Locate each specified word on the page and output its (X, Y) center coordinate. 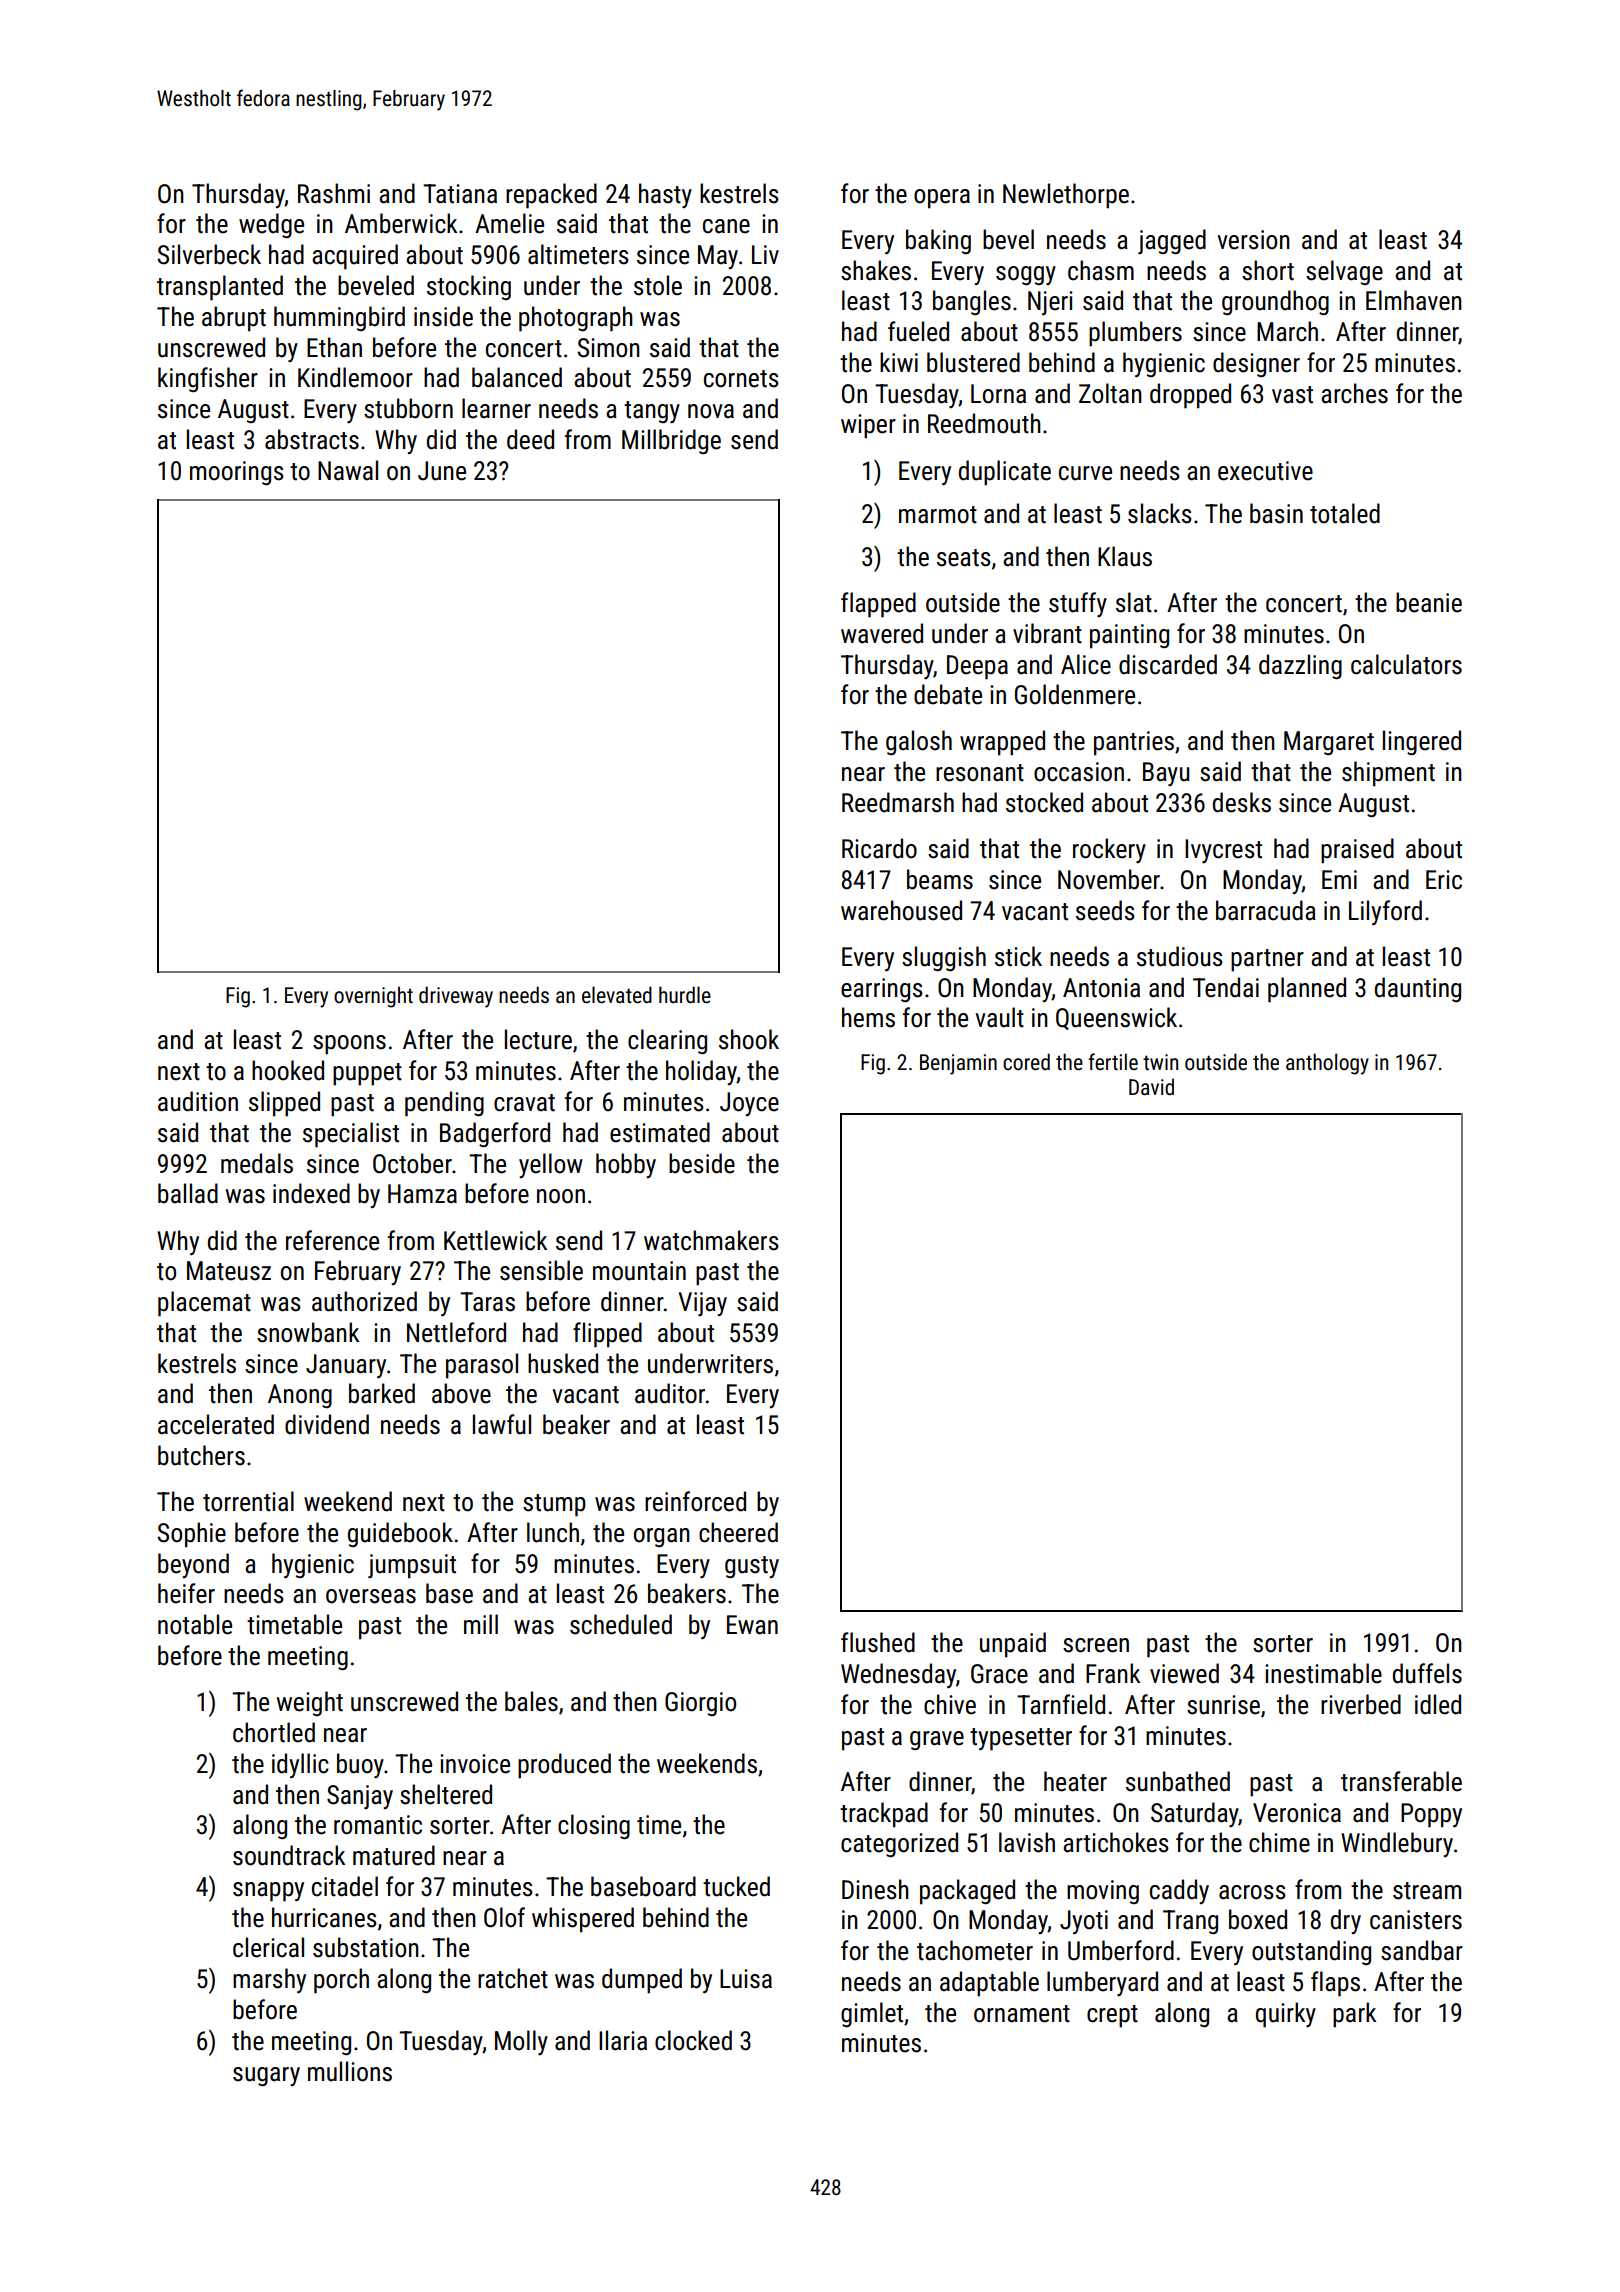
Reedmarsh (898, 802)
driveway (456, 997)
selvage (1344, 272)
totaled (1345, 513)
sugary (266, 2077)
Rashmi (334, 193)
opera (942, 199)
